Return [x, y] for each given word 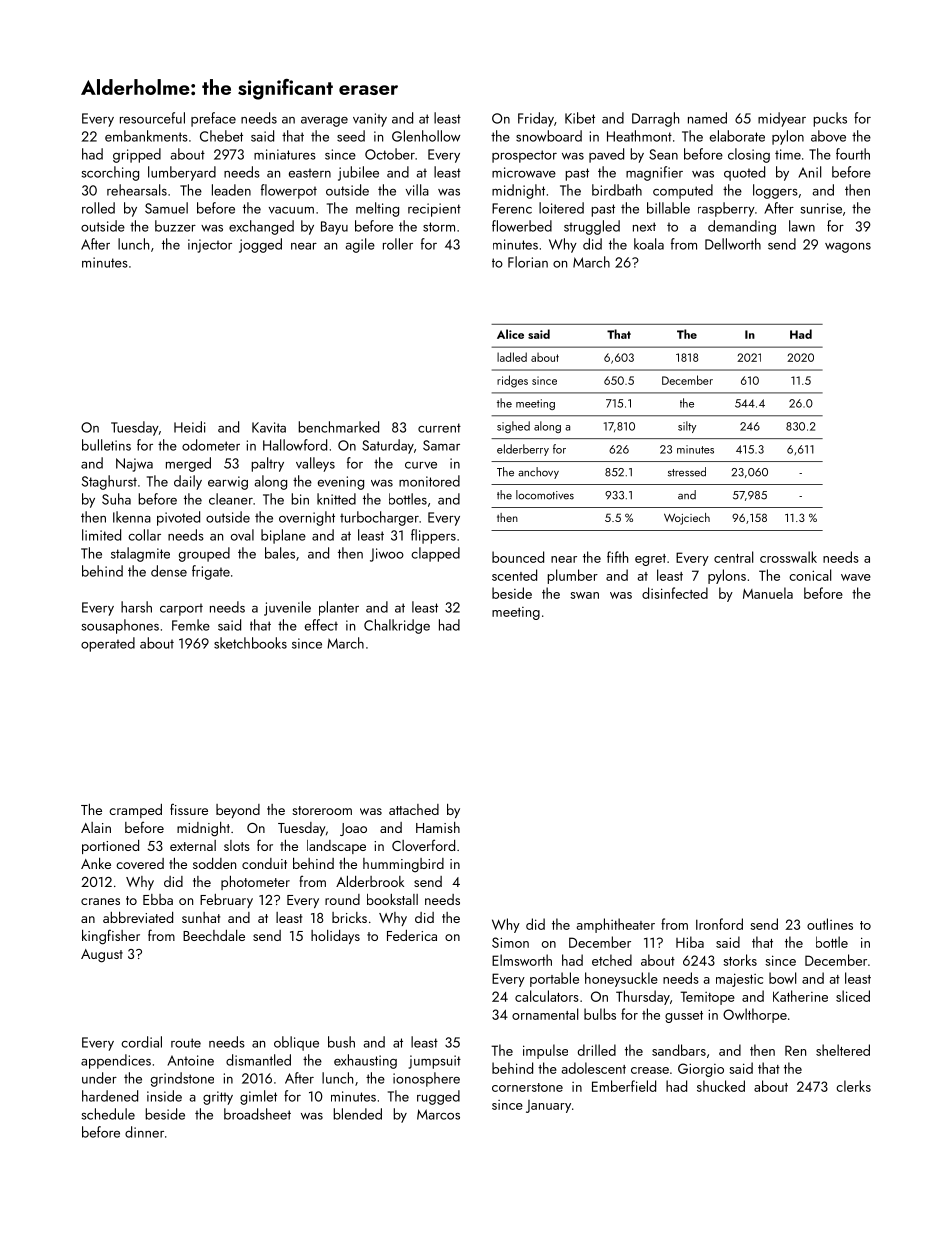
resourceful [152, 118]
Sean [663, 154]
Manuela [768, 593]
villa [417, 190]
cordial [141, 1042]
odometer [211, 445]
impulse [545, 1051]
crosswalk [788, 557]
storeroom [322, 810]
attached [414, 809]
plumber [572, 576]
